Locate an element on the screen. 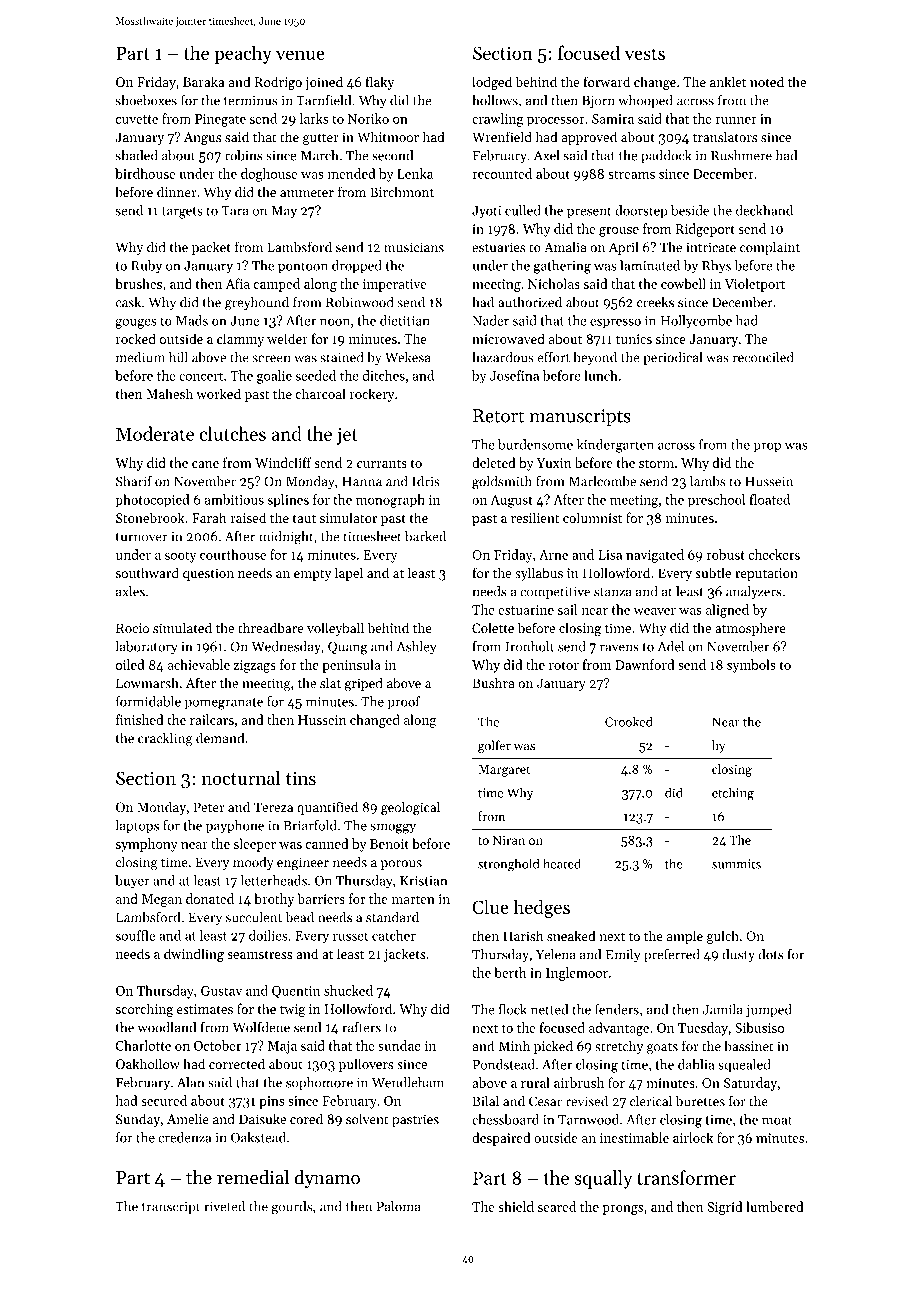 The height and width of the screenshot is (1308, 924). targets is located at coordinates (182, 213).
